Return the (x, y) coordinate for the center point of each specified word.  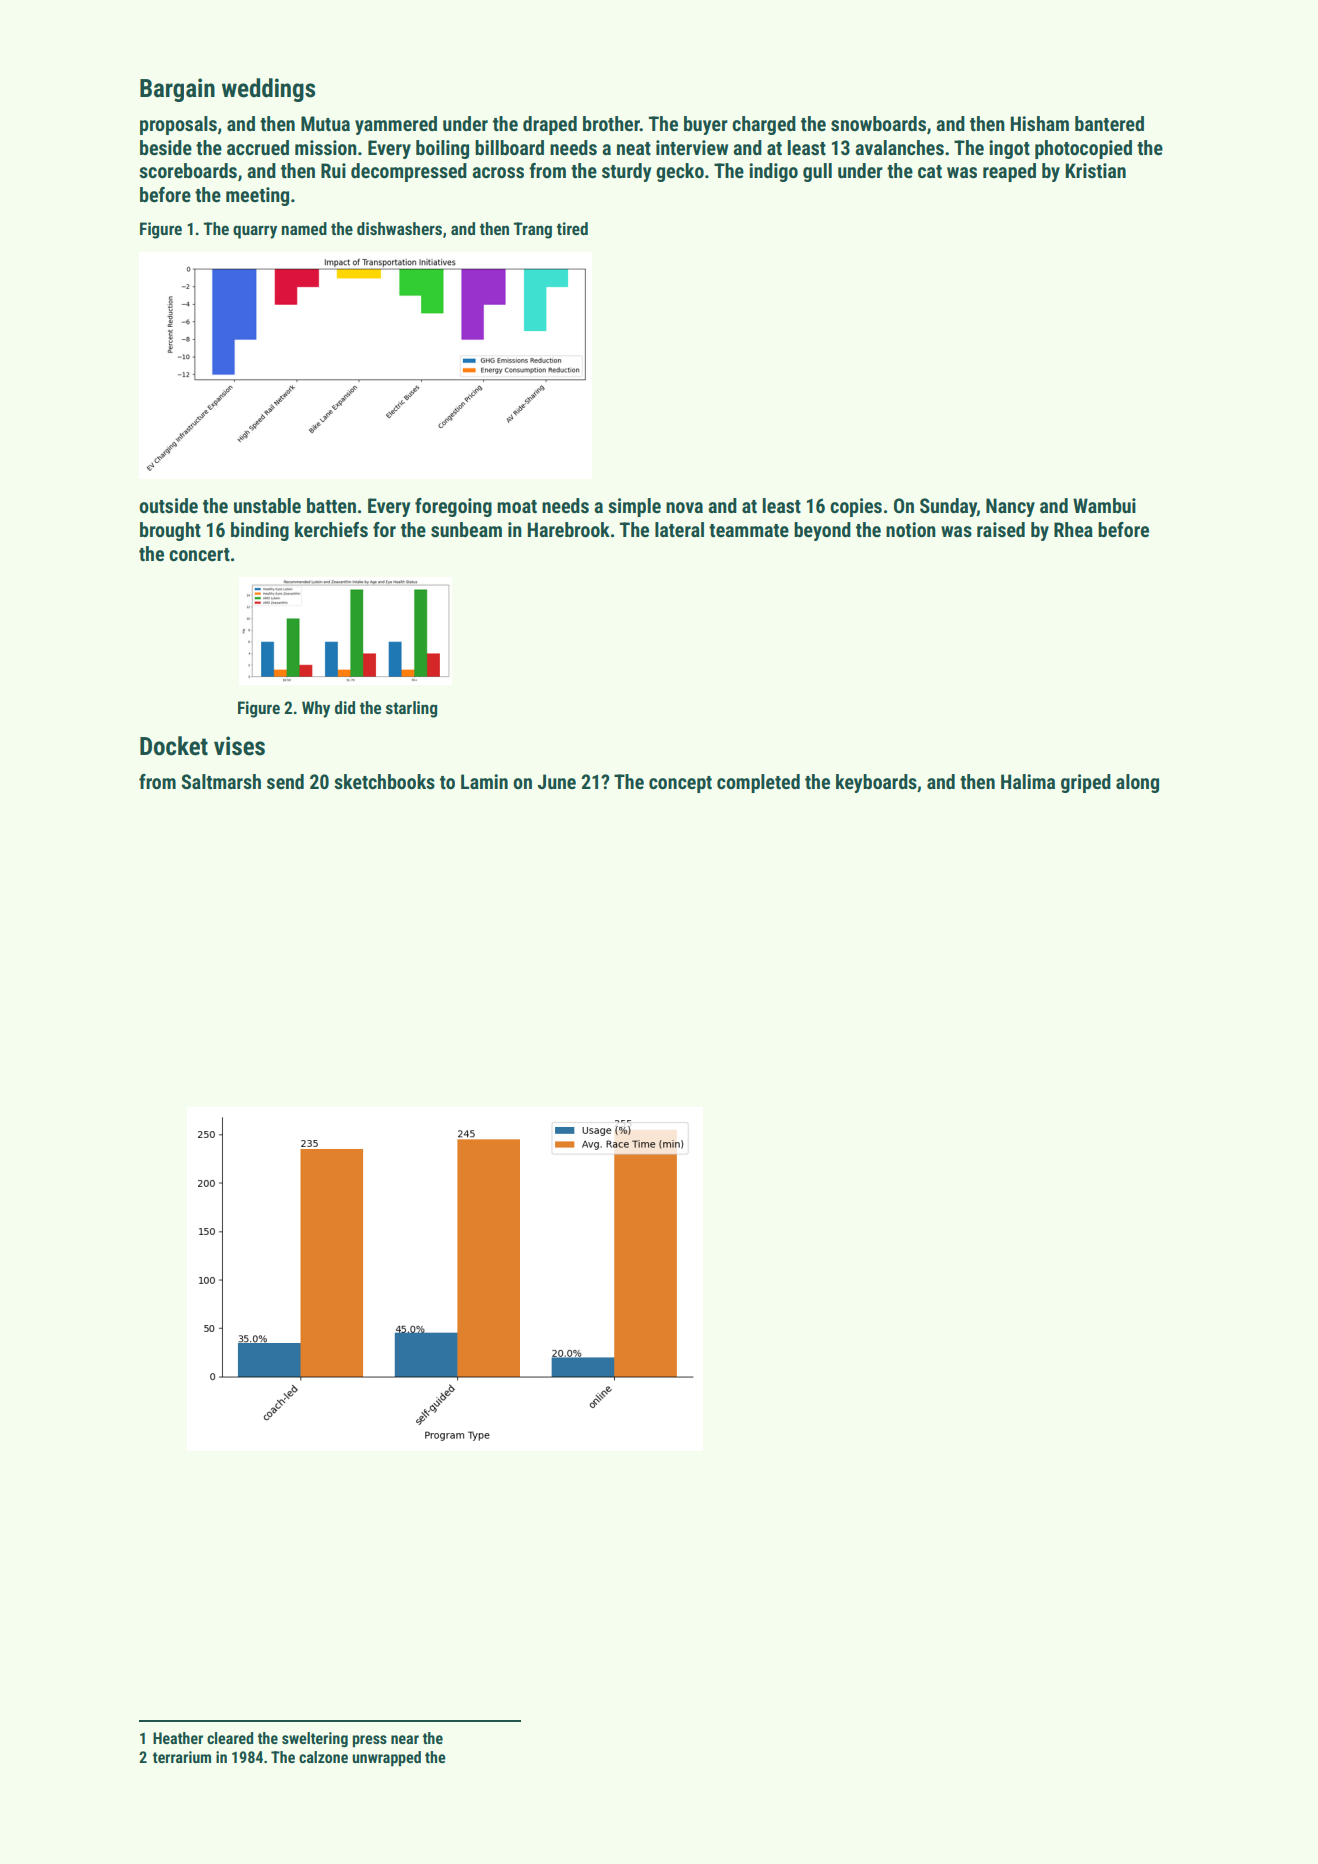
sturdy (626, 172)
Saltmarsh (221, 781)
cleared (230, 1738)
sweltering (315, 1739)
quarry (255, 232)
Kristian (1096, 170)
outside (168, 505)
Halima (1028, 781)
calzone (323, 1757)
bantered (1109, 123)
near (405, 1739)
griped (1086, 783)
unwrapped (386, 1759)
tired (572, 228)
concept (680, 784)
